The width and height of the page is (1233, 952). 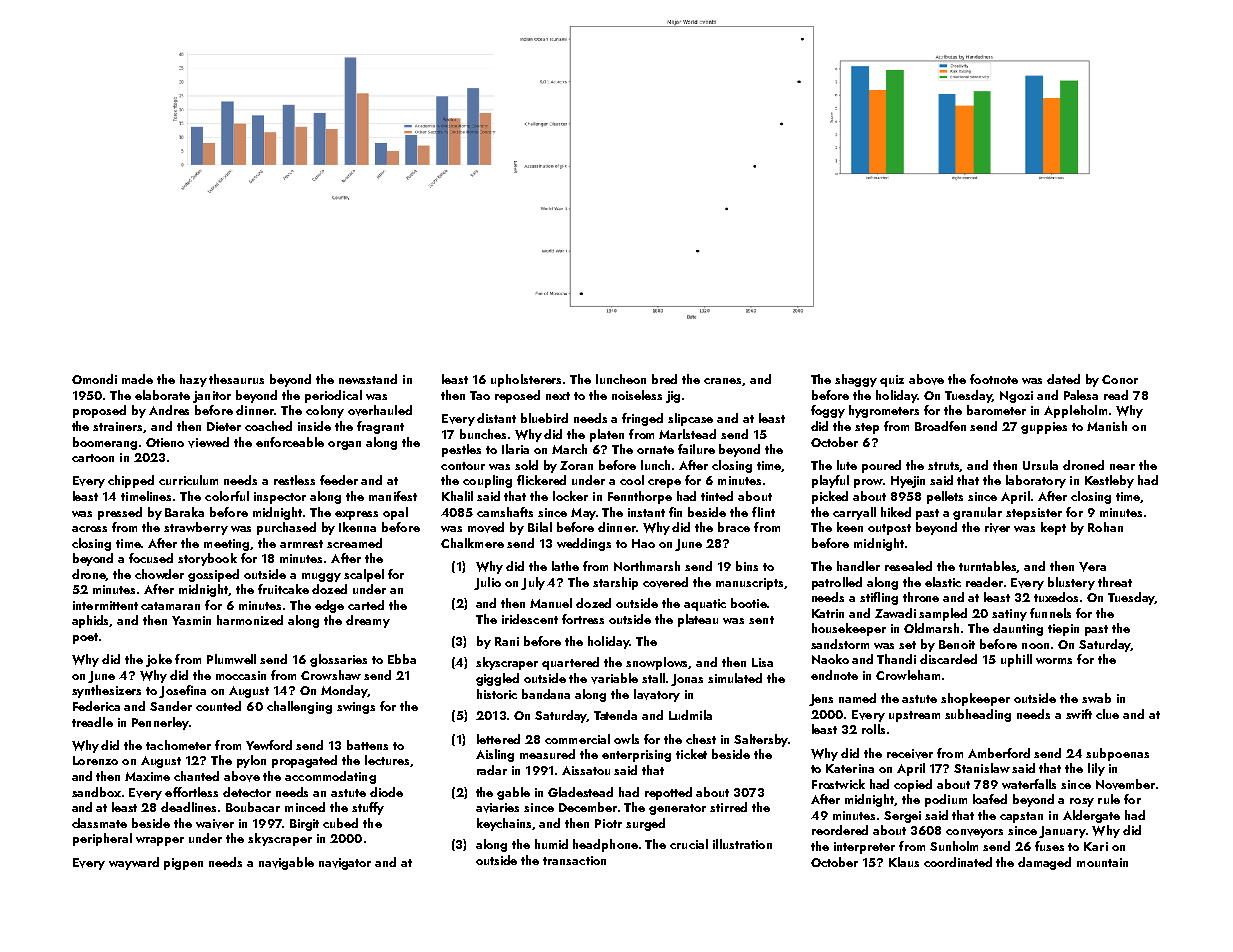 I want to click on strainers, so click(x=118, y=427).
